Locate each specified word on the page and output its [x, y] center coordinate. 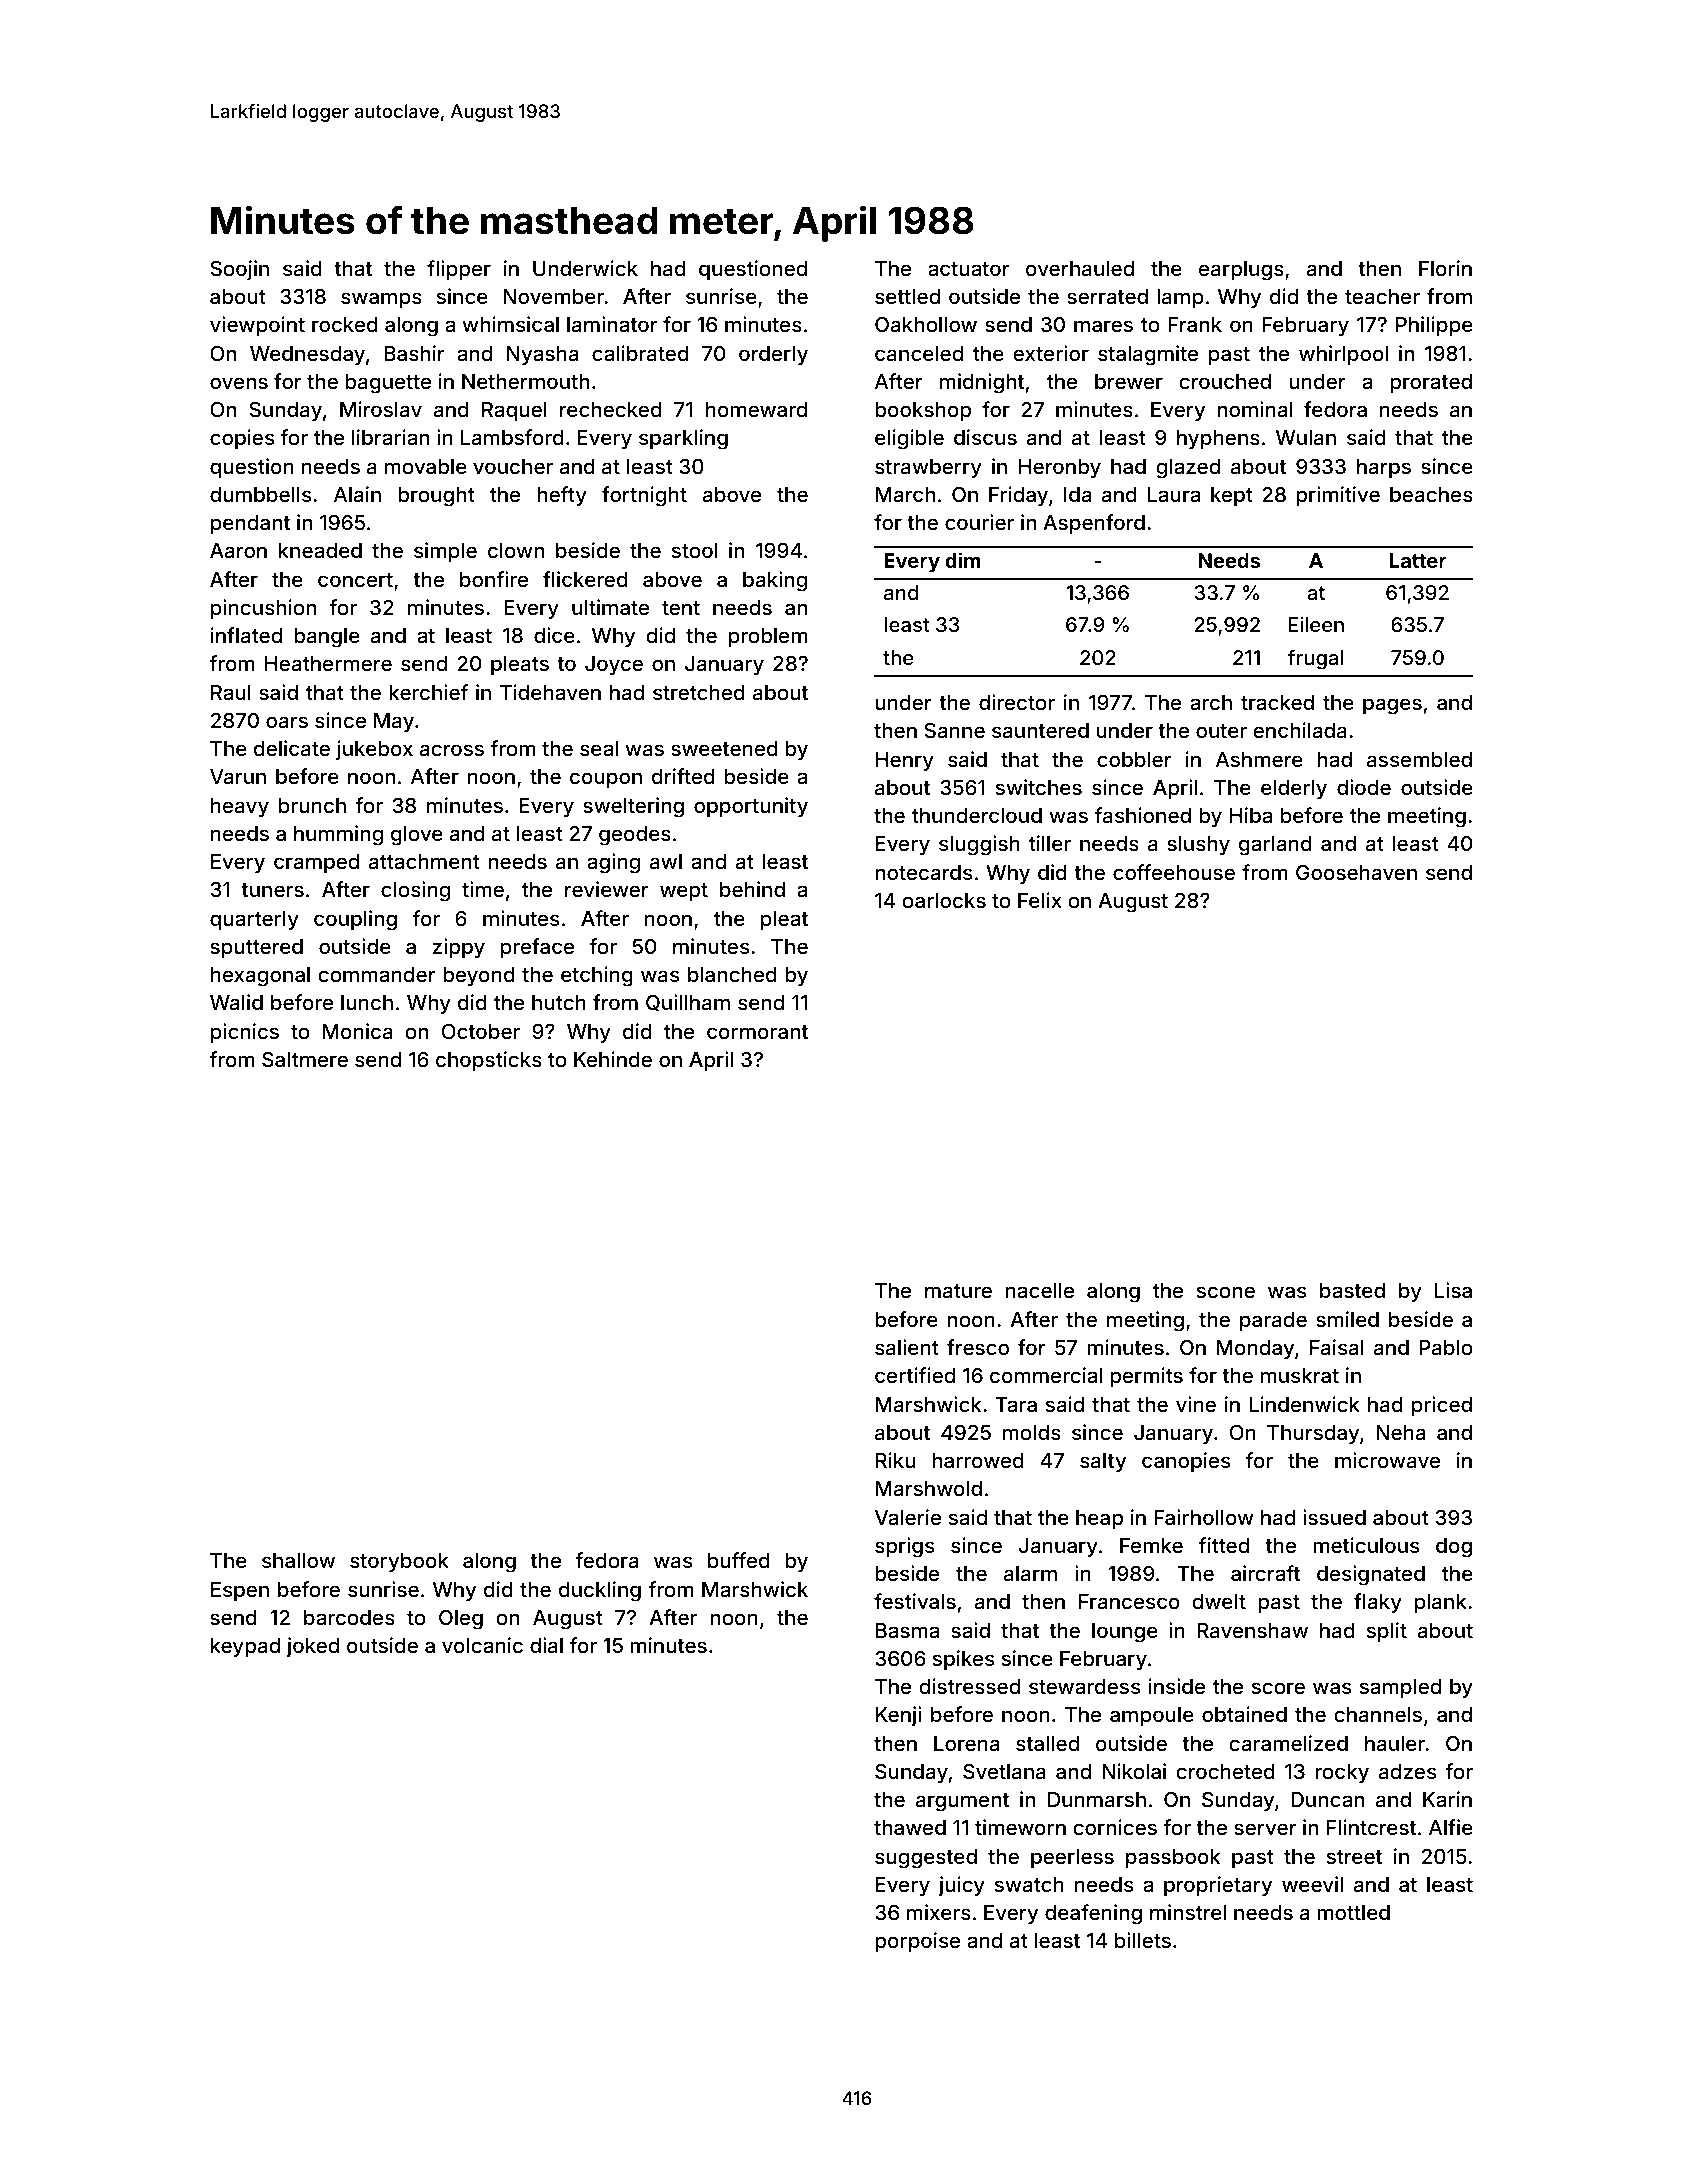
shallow [298, 1560]
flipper [459, 270]
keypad [245, 1648]
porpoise [917, 1942]
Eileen [1316, 624]
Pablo [1445, 1347]
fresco [978, 1347]
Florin [1445, 268]
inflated [246, 635]
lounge [1125, 1633]
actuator [969, 269]
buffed [739, 1560]
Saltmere [305, 1059]
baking [775, 581]
